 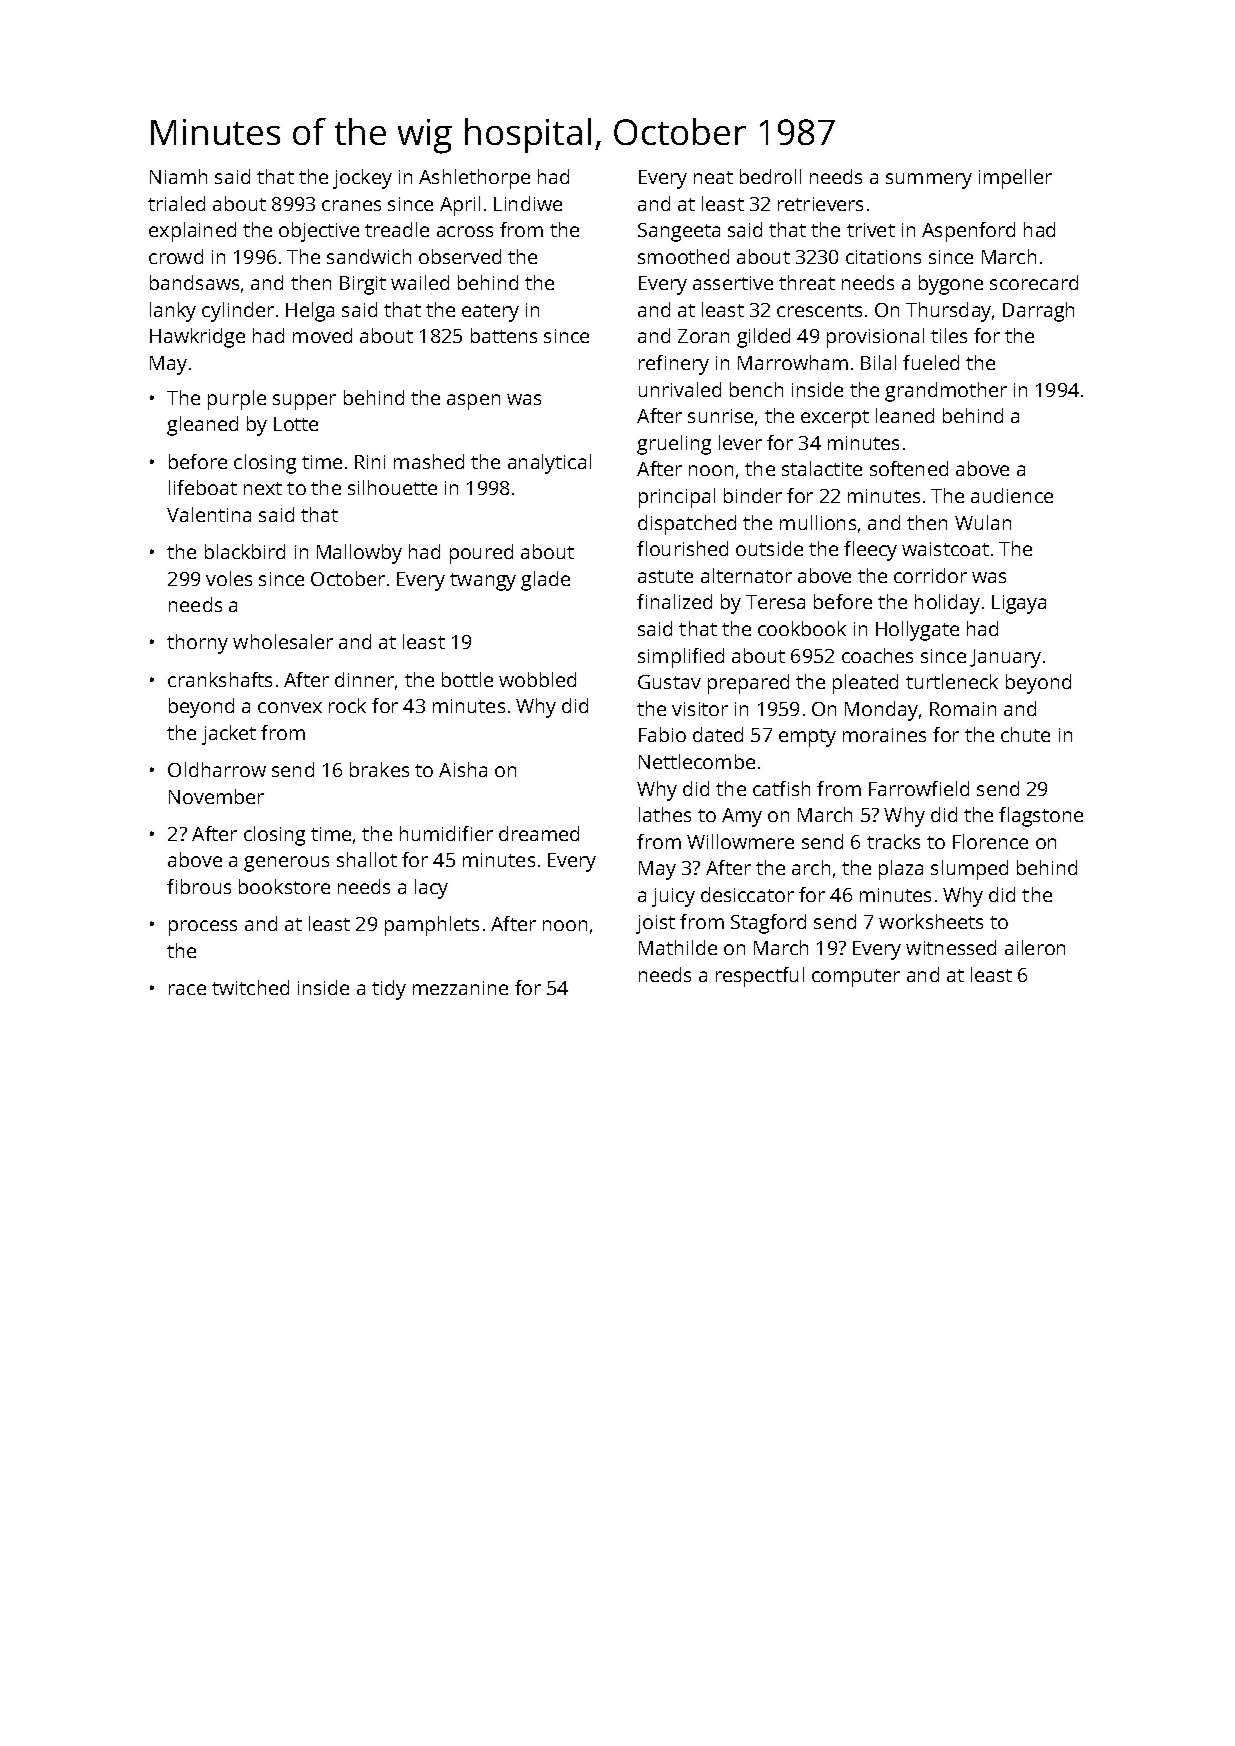 What do you see at coordinates (460, 988) in the screenshot?
I see `mezzanine` at bounding box center [460, 988].
